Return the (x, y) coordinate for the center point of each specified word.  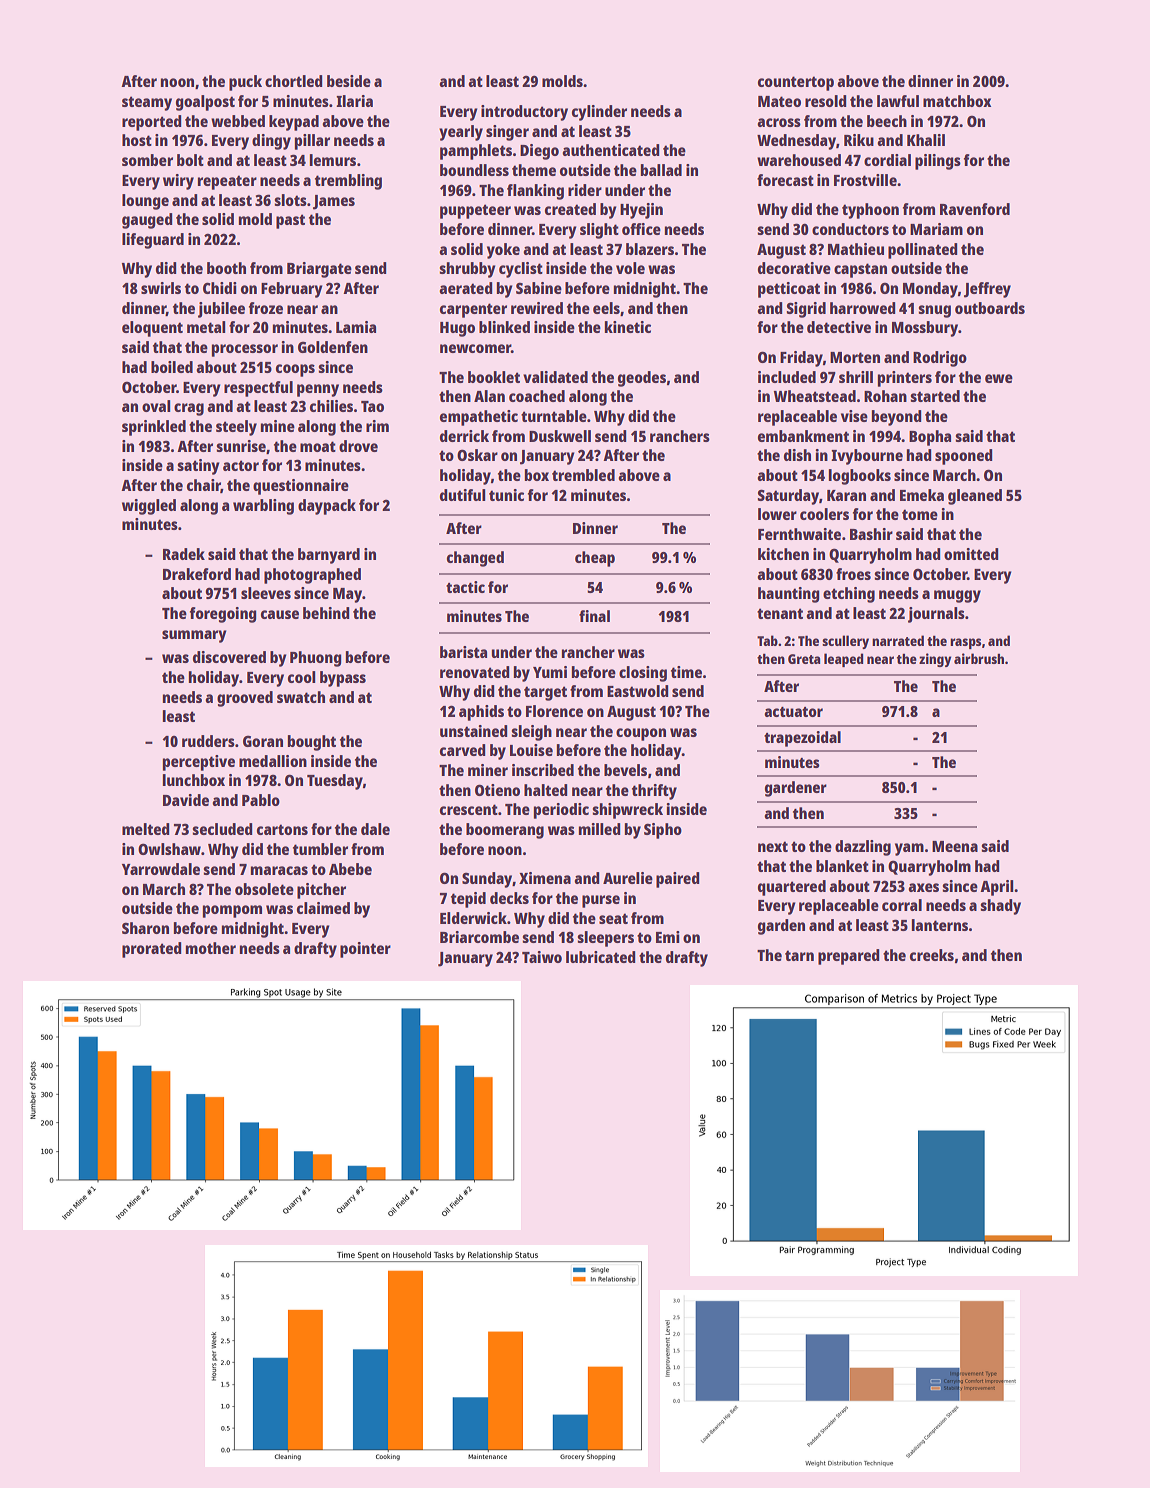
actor (241, 465)
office (641, 229)
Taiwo (542, 957)
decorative (794, 268)
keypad (294, 123)
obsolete (264, 889)
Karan (846, 495)
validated (555, 377)
